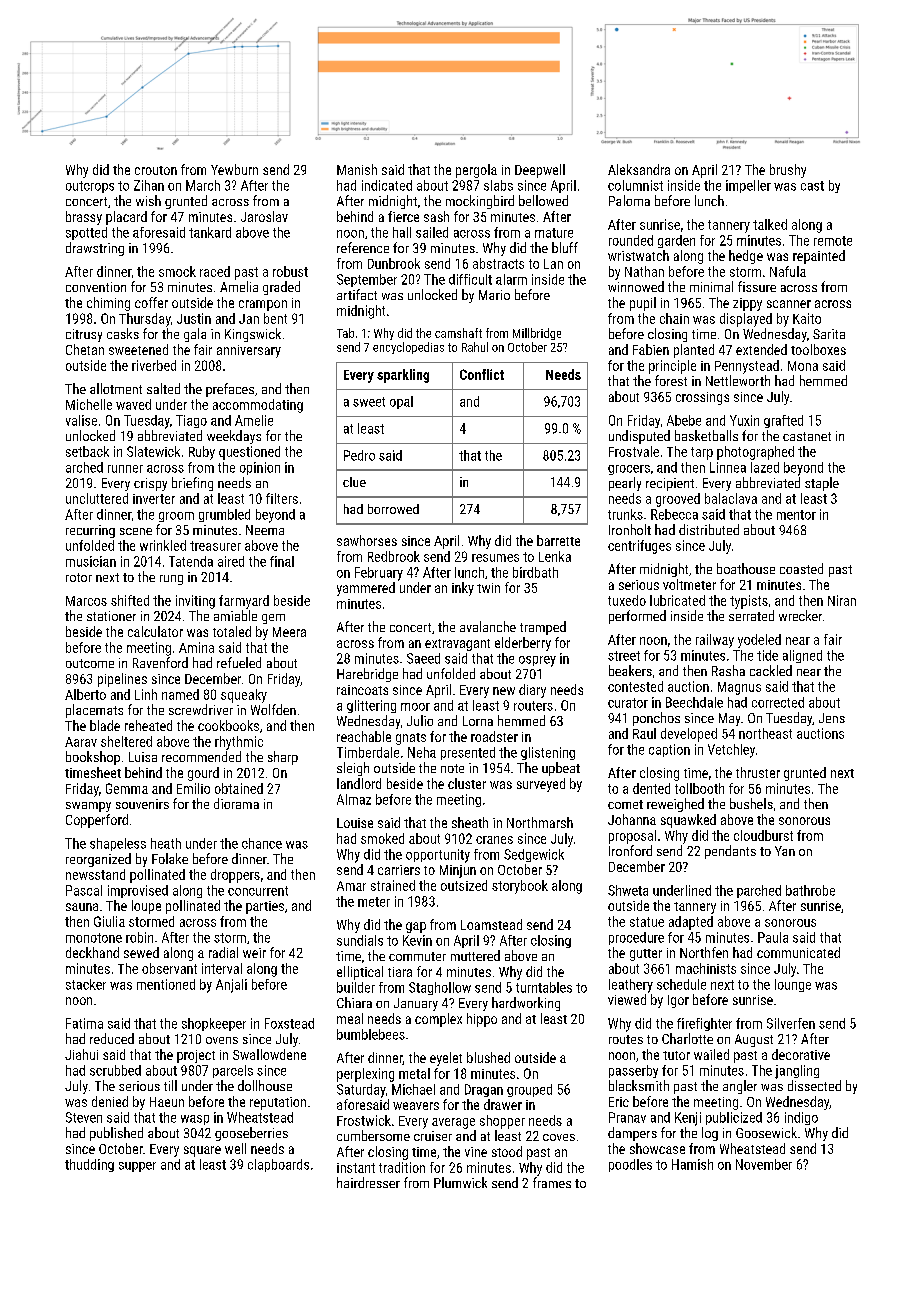  What do you see at coordinates (265, 907) in the screenshot?
I see `parties` at bounding box center [265, 907].
